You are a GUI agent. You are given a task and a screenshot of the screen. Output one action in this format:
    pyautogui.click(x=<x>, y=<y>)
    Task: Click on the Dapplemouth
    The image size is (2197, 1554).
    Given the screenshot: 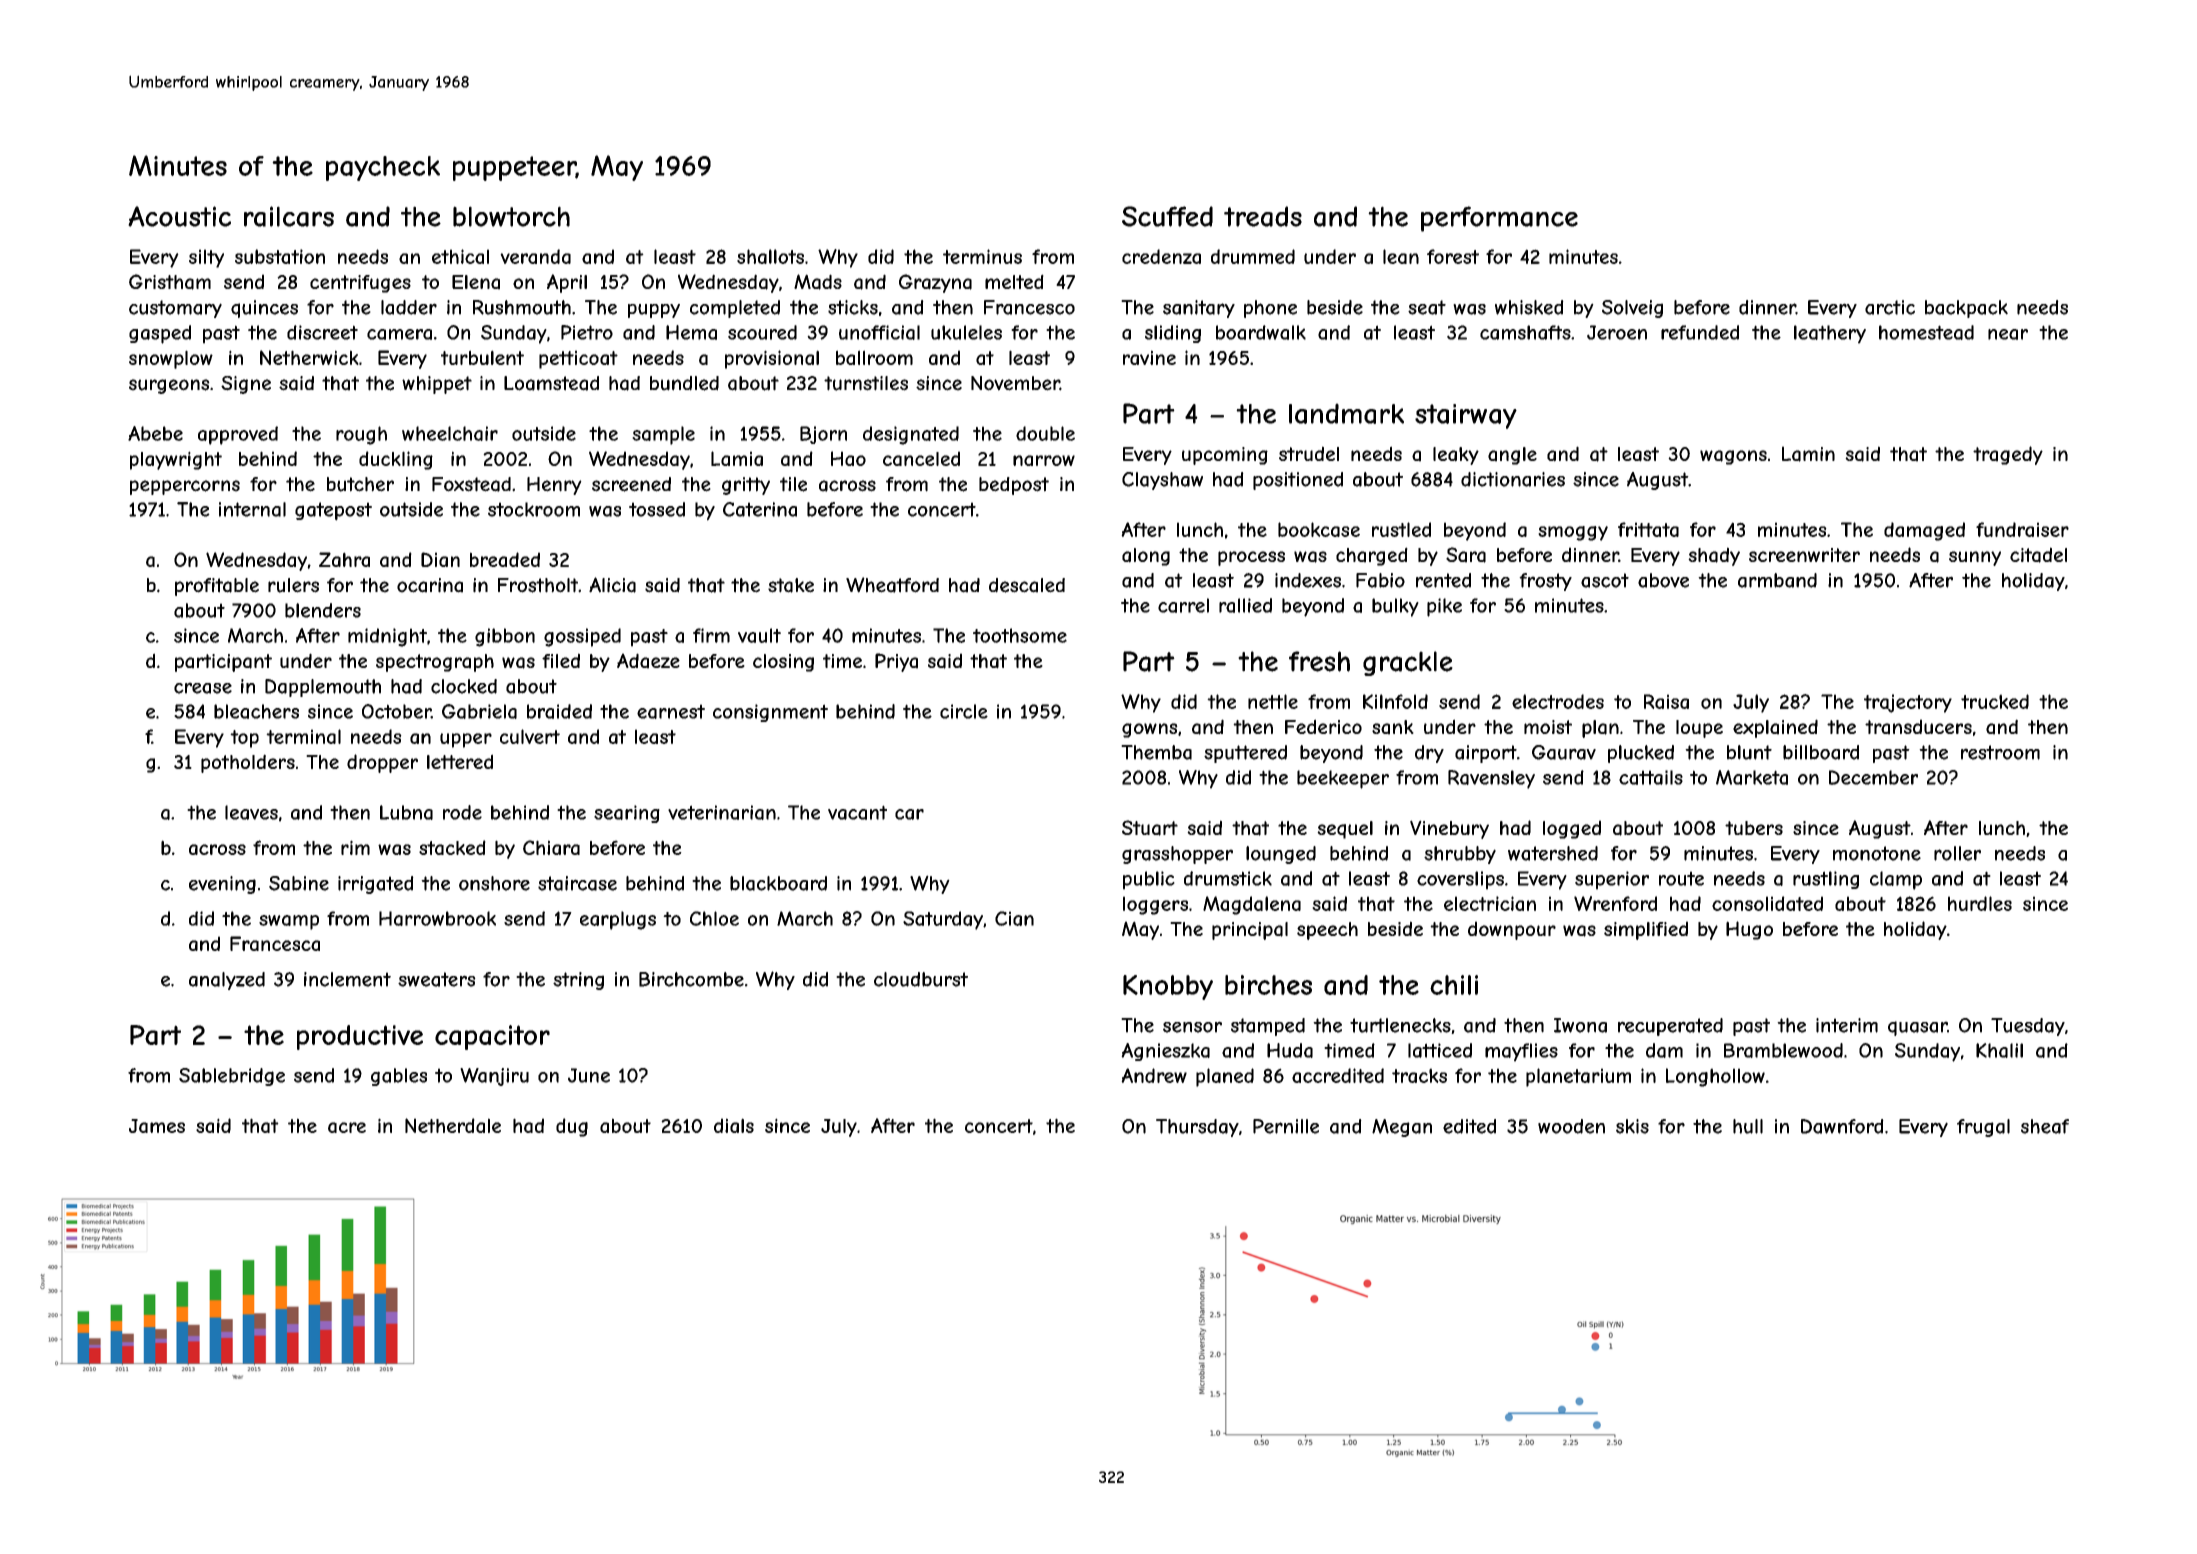 What is the action you would take?
    pyautogui.click(x=323, y=688)
